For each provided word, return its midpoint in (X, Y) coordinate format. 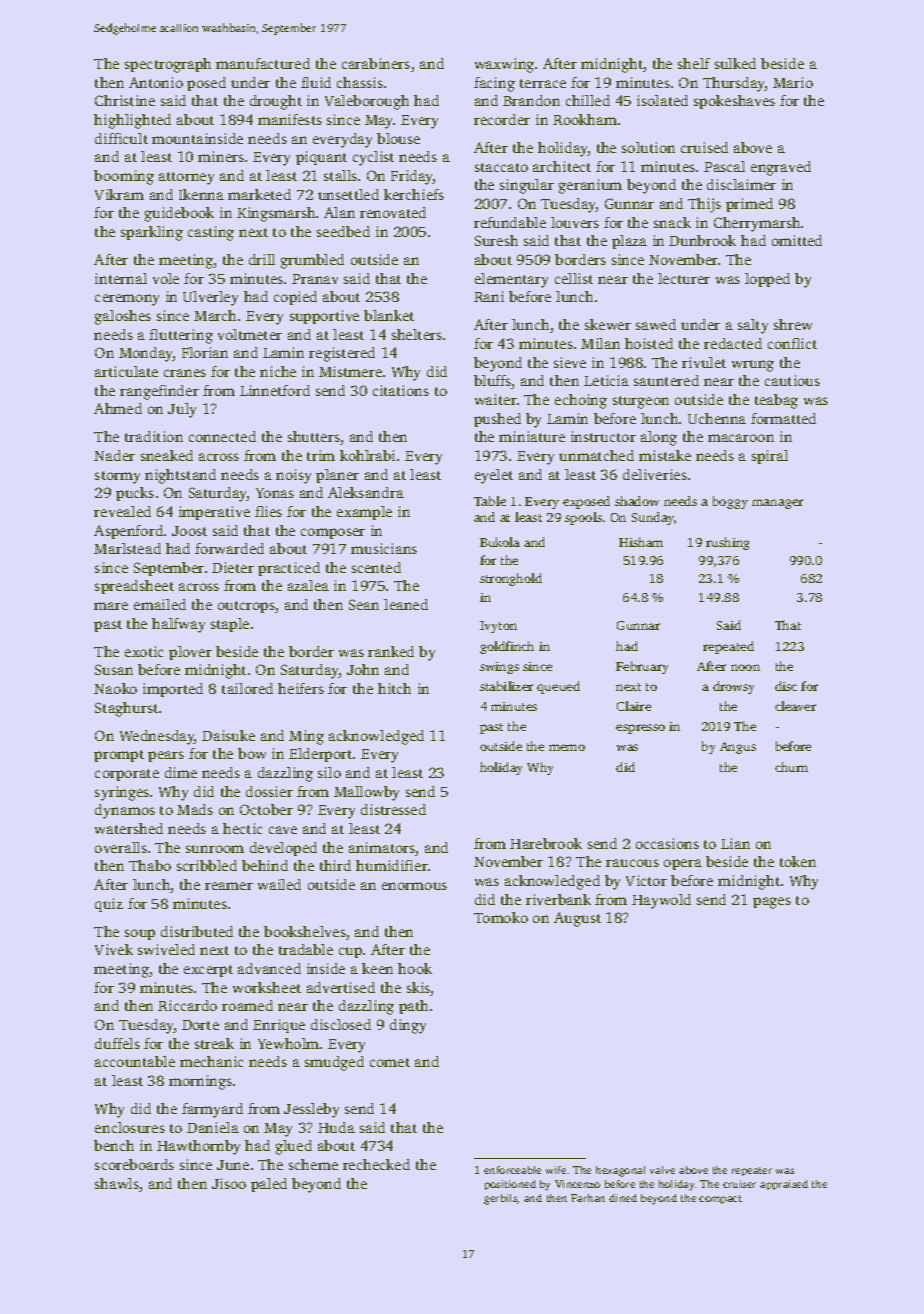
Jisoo (229, 1183)
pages (772, 903)
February (642, 667)
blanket (389, 315)
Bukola (500, 542)
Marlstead (127, 548)
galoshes (123, 317)
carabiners (376, 63)
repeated (728, 647)
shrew (793, 324)
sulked (735, 63)
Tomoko (501, 917)
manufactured (263, 63)
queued (558, 687)
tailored (247, 688)
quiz (109, 905)
